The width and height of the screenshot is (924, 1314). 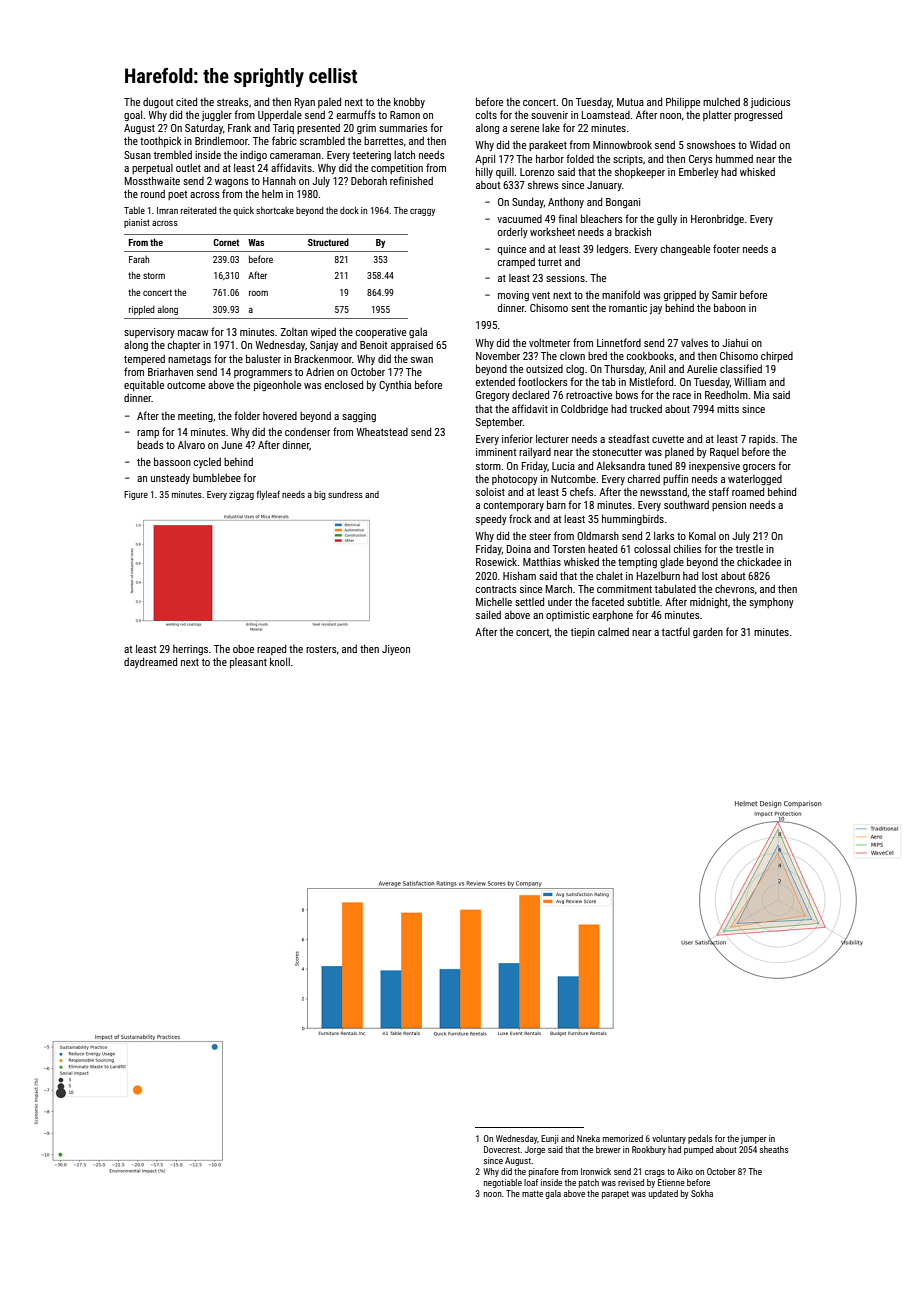 I want to click on Sokha, so click(x=702, y=1193).
